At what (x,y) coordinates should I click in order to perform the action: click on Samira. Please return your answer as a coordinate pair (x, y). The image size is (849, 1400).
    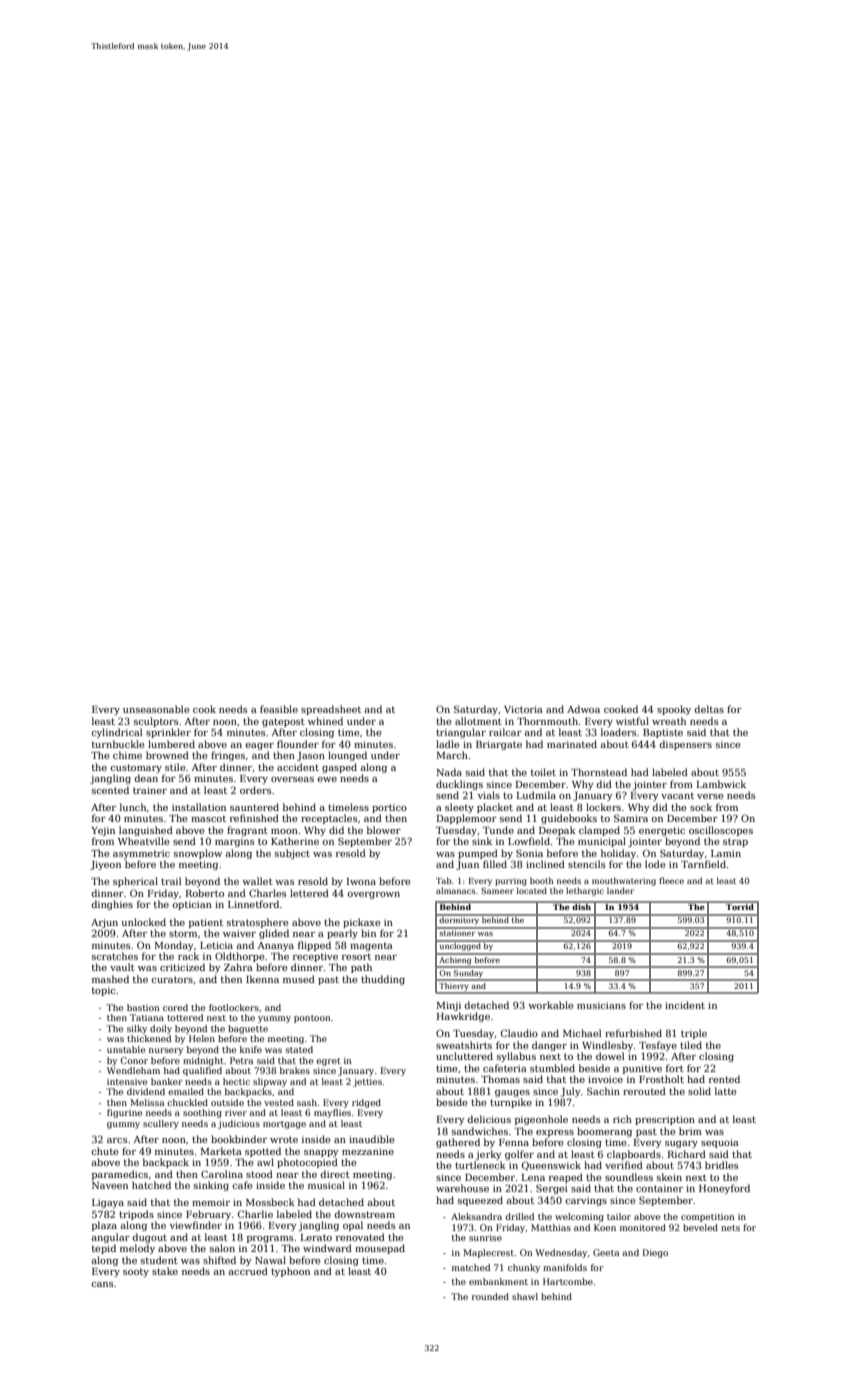
    Looking at the image, I should click on (631, 818).
